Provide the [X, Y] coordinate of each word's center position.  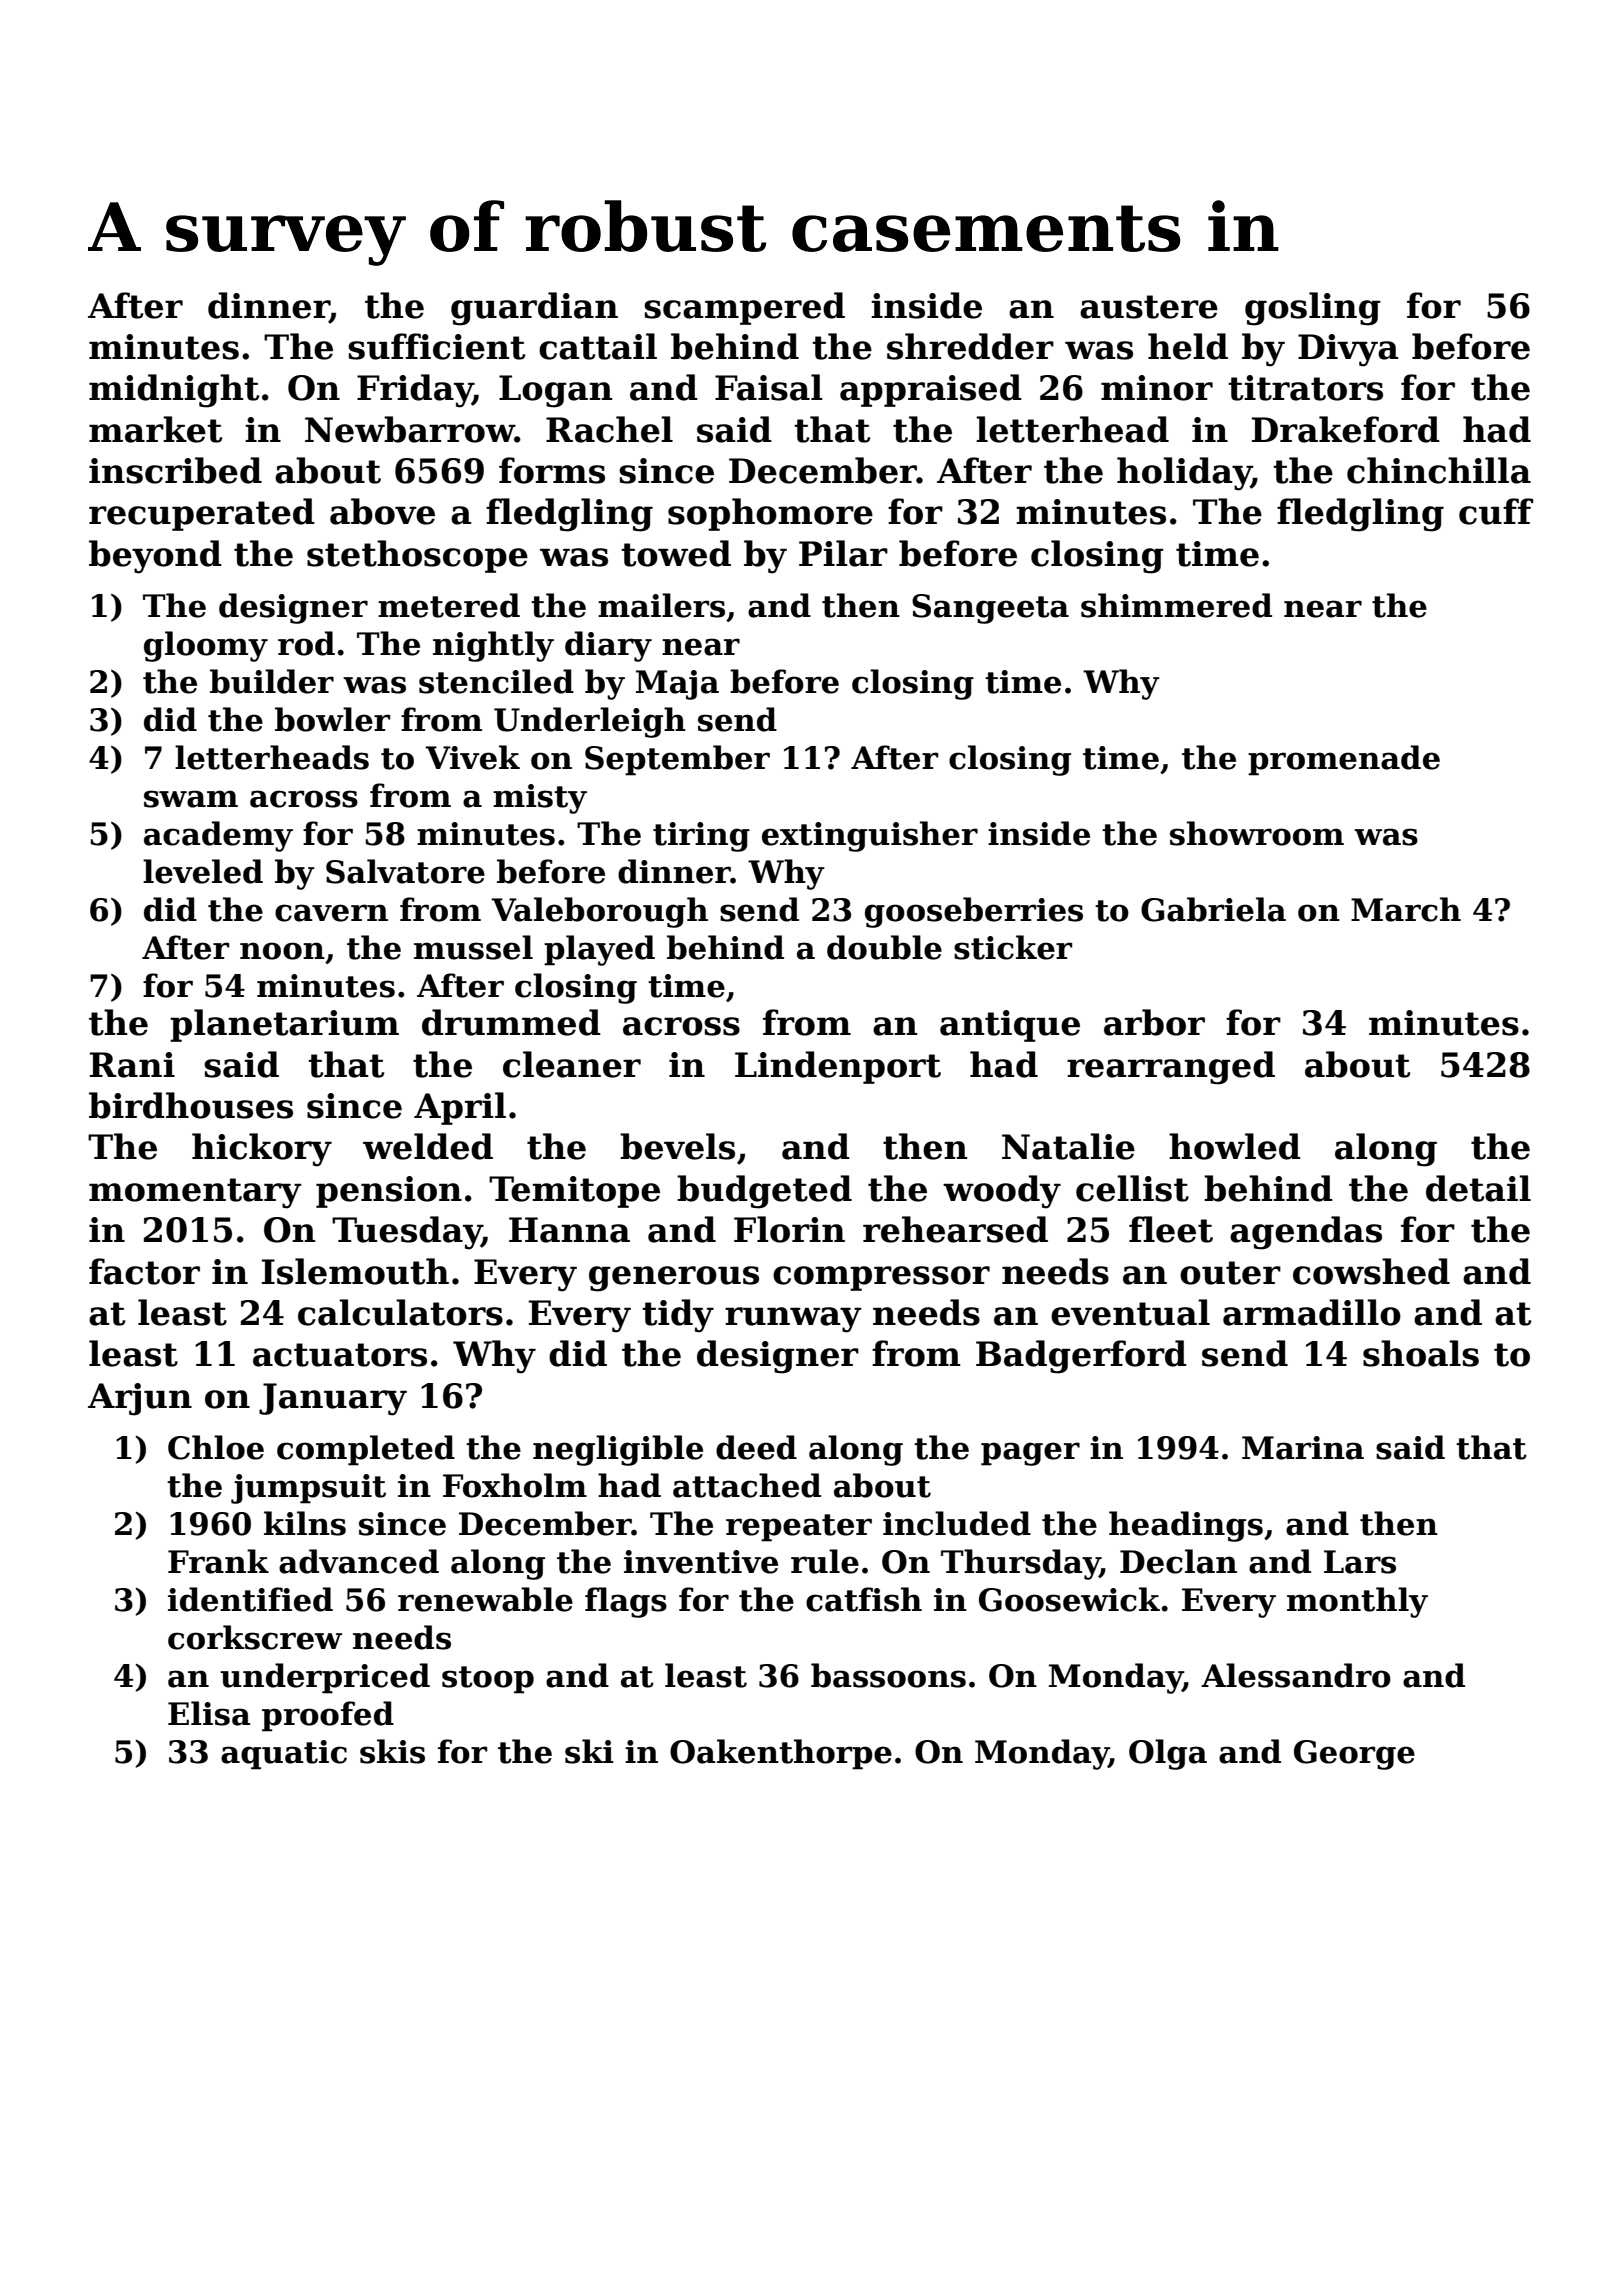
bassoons [888, 1675]
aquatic [284, 1755]
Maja [677, 685]
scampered [744, 308]
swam [191, 799]
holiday [1184, 474]
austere [1149, 307]
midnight [174, 391]
